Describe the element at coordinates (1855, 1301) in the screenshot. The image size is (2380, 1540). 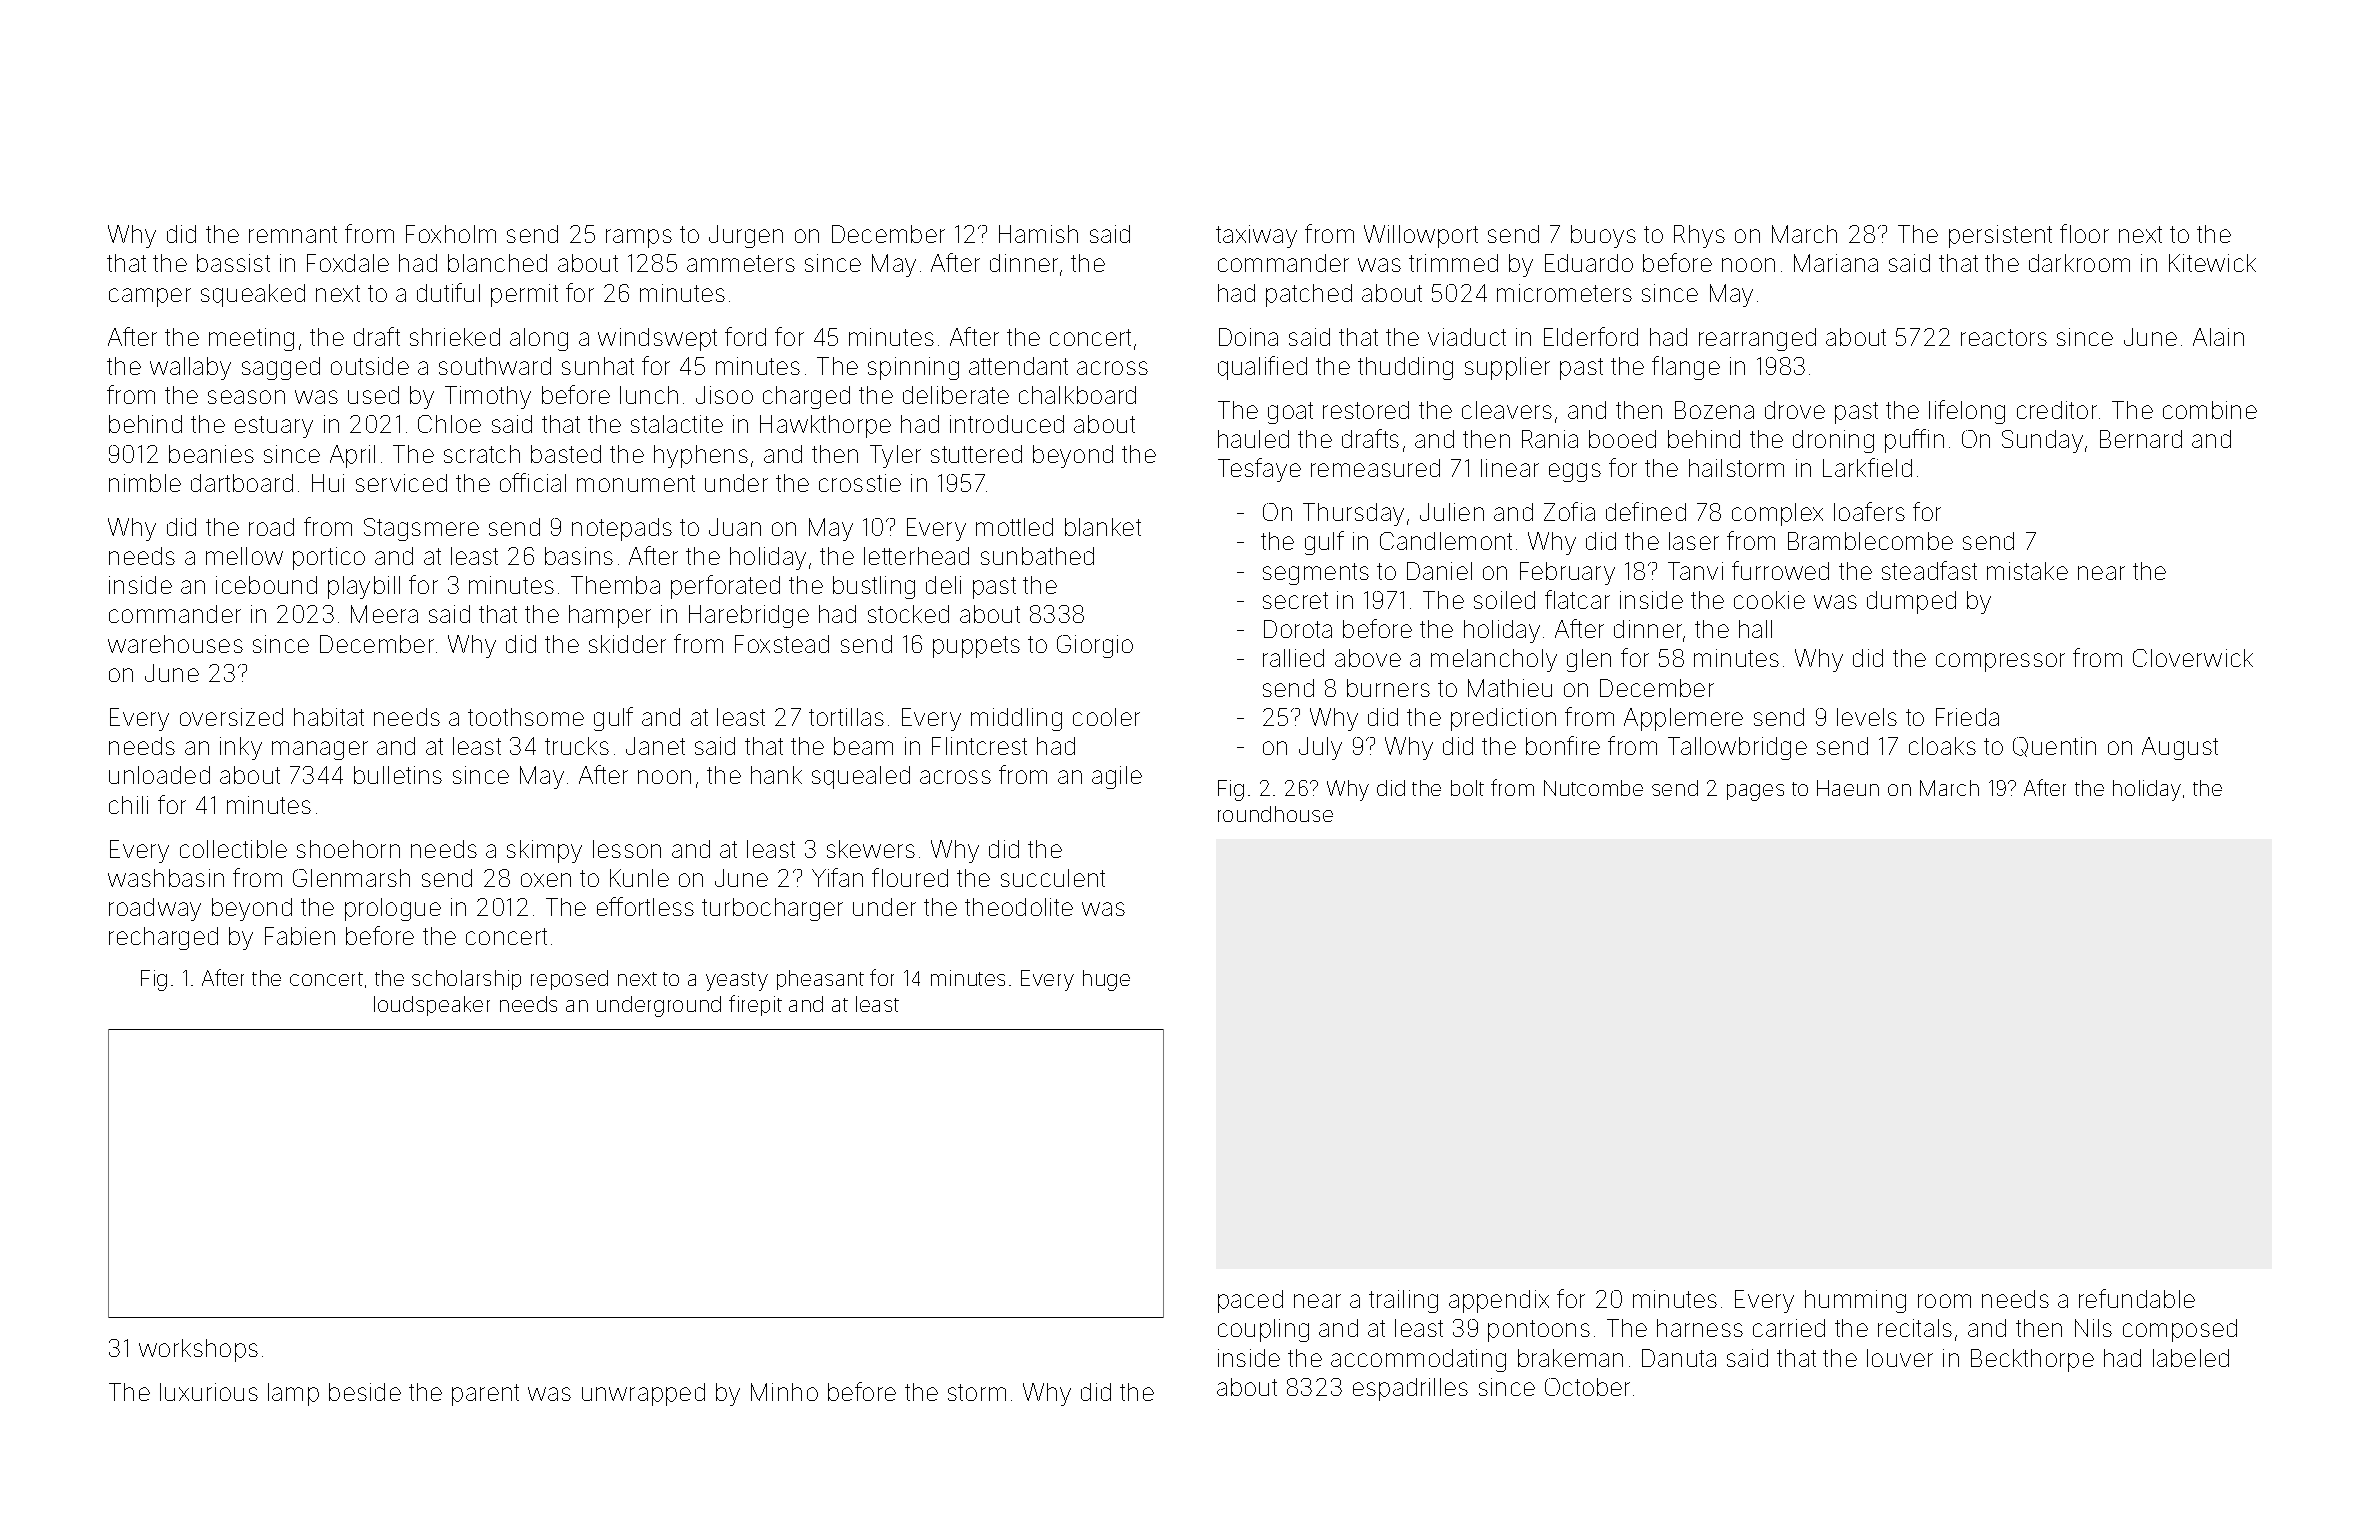
I see `humming` at that location.
